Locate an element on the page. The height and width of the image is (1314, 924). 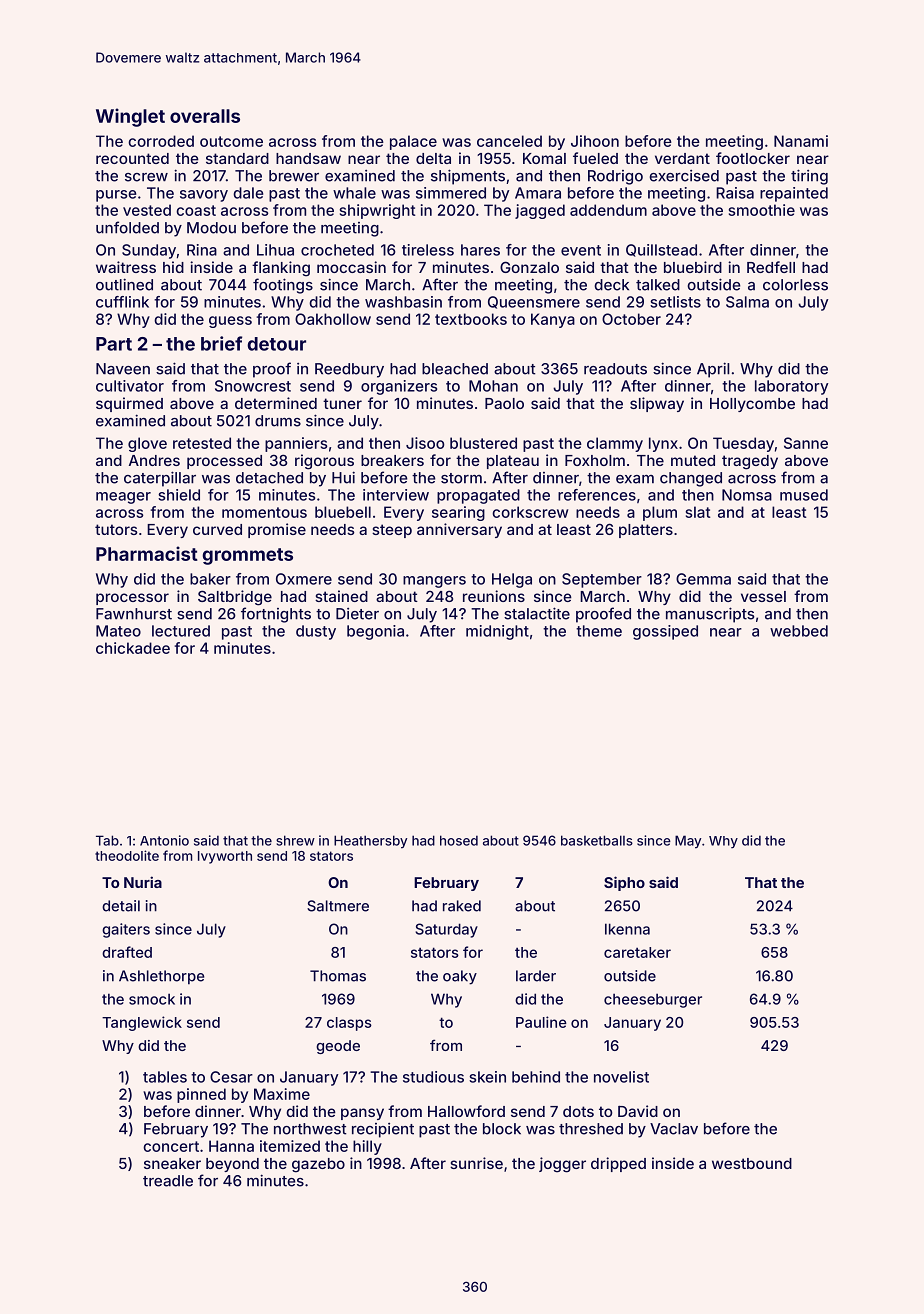
gazebo is located at coordinates (318, 1165).
